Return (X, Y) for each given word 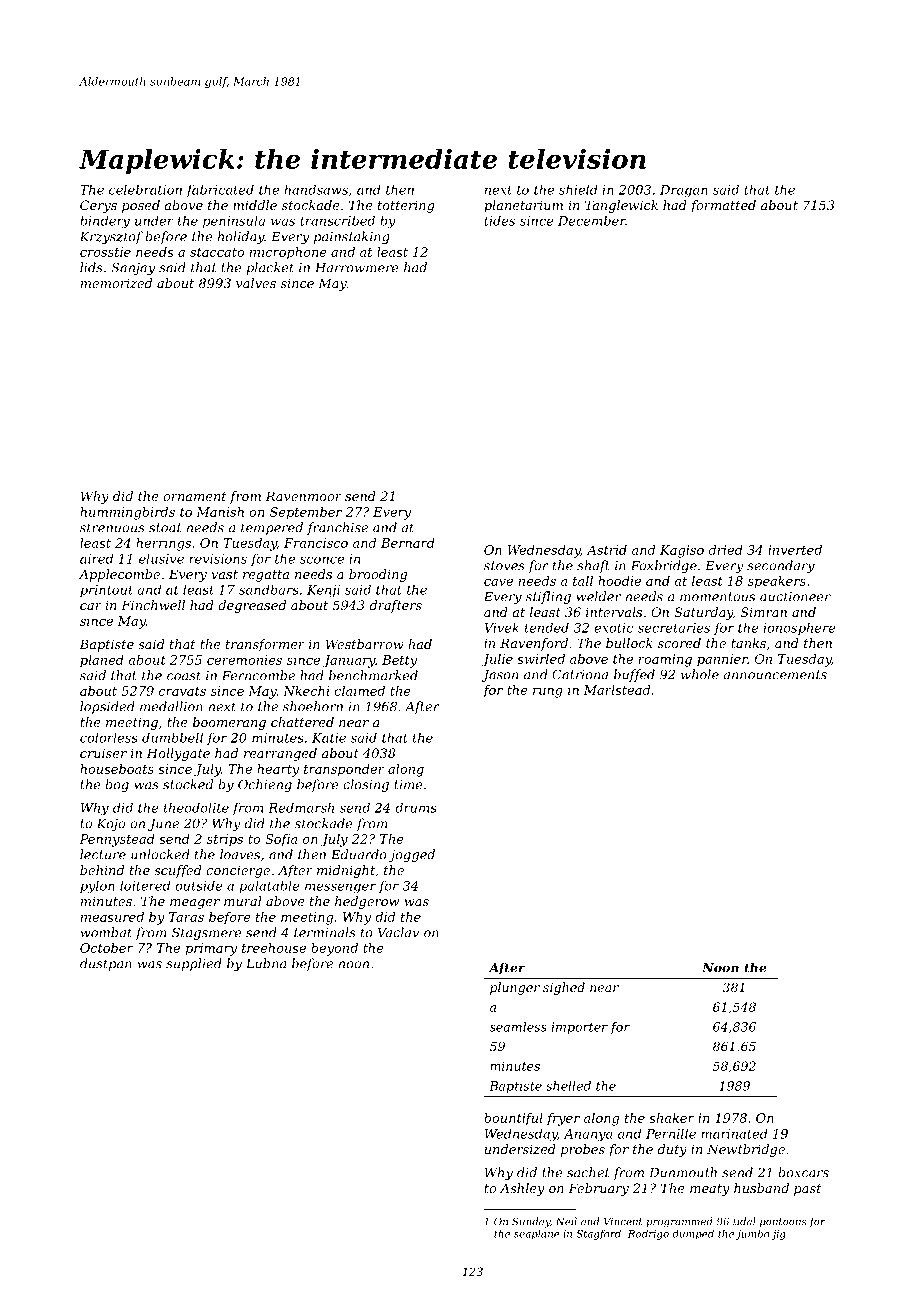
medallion (171, 706)
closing (366, 785)
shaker (671, 1118)
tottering (406, 206)
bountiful (513, 1119)
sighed (564, 988)
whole (700, 674)
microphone (288, 253)
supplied (194, 964)
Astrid (606, 550)
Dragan (684, 191)
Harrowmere (357, 268)
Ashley (522, 1189)
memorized (116, 283)
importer (580, 1028)
